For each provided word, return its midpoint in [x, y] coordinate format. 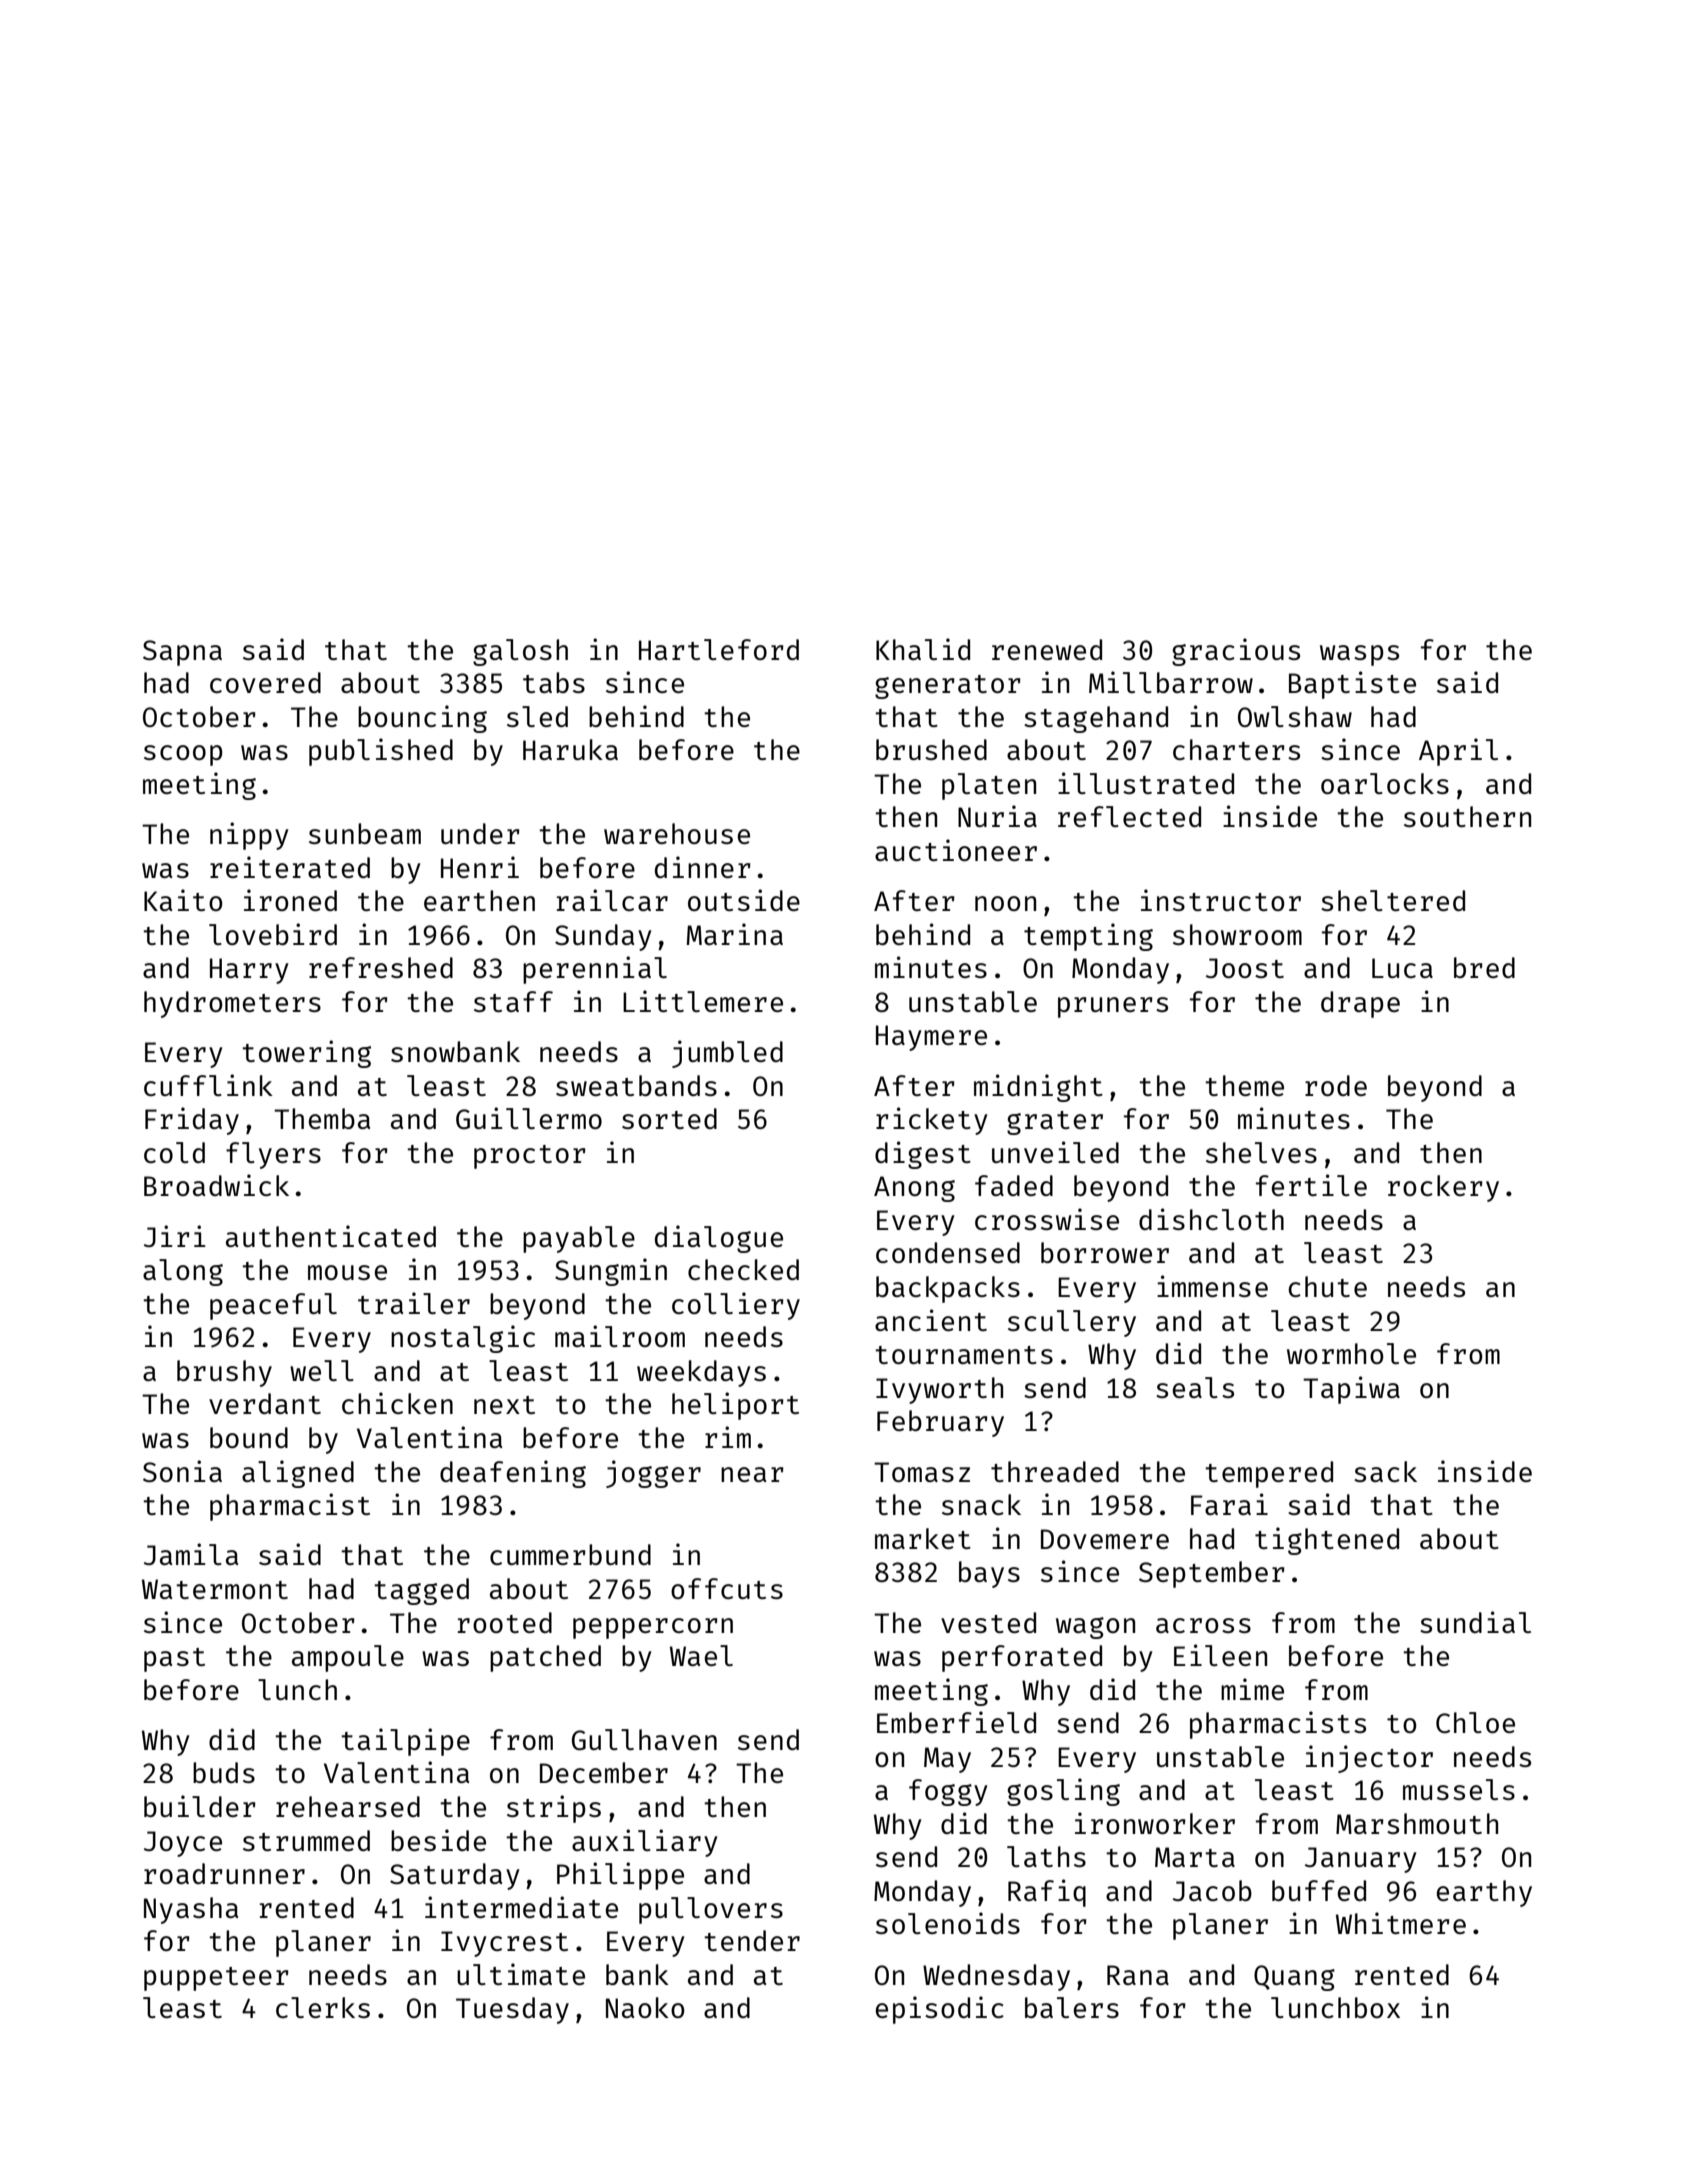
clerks [323, 2007]
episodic [940, 2010]
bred [1484, 967]
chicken [397, 1403]
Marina [735, 934]
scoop [183, 755]
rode [1336, 1085]
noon [1005, 903]
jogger [653, 1474]
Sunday [603, 937]
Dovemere [1105, 1539]
